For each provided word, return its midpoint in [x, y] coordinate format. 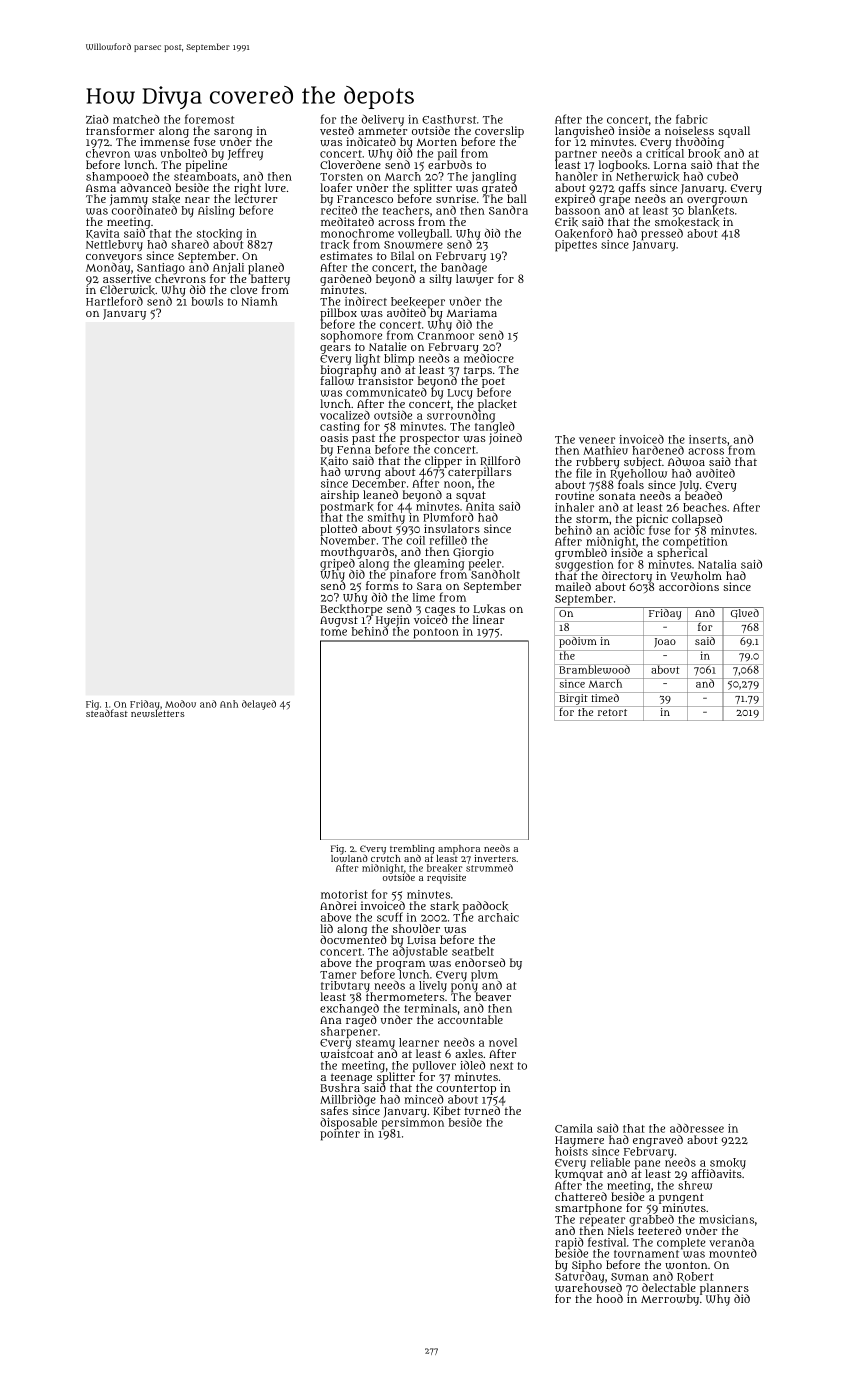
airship [340, 496]
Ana [330, 1020]
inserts [708, 439]
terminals [431, 1008]
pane [647, 1165]
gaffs [632, 189]
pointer [340, 1135]
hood [609, 1298]
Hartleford [114, 301]
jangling [493, 177]
